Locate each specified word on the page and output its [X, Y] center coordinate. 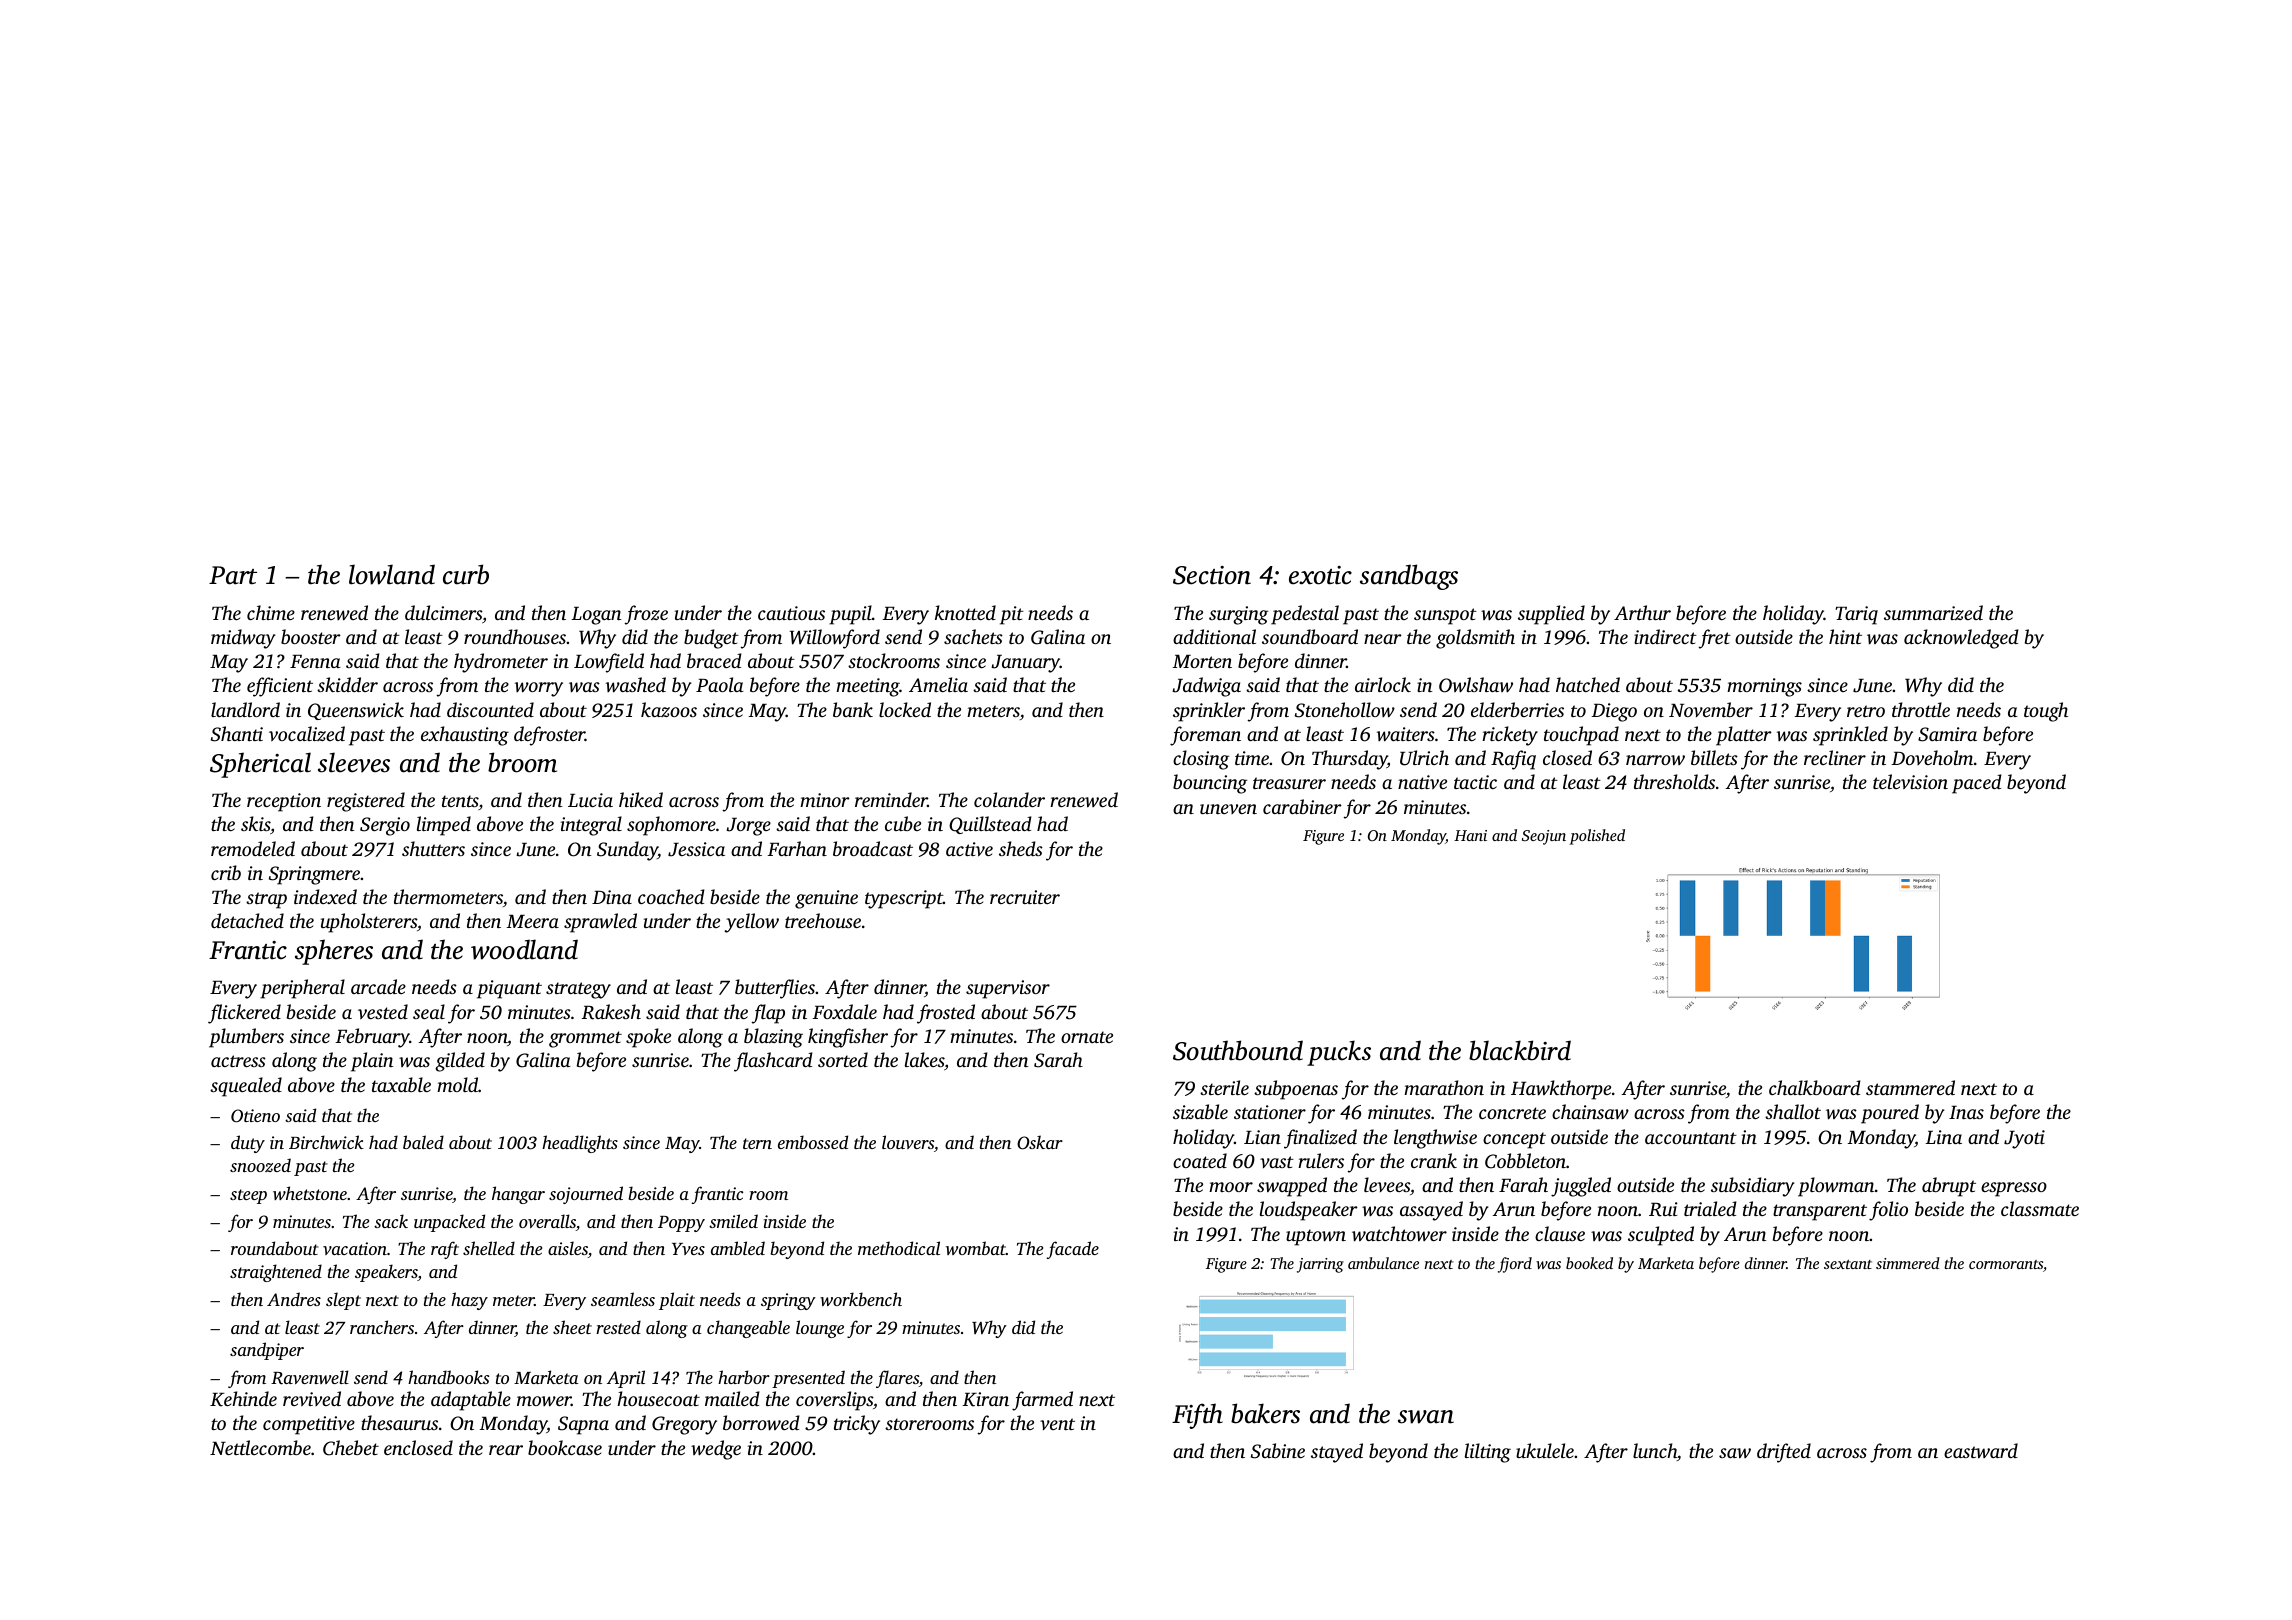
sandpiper [267, 1351]
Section [1212, 575]
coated [1200, 1160]
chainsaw [1590, 1112]
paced [1977, 784]
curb [466, 574]
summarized [1933, 612]
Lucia [590, 800]
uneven [1228, 809]
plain [372, 1062]
